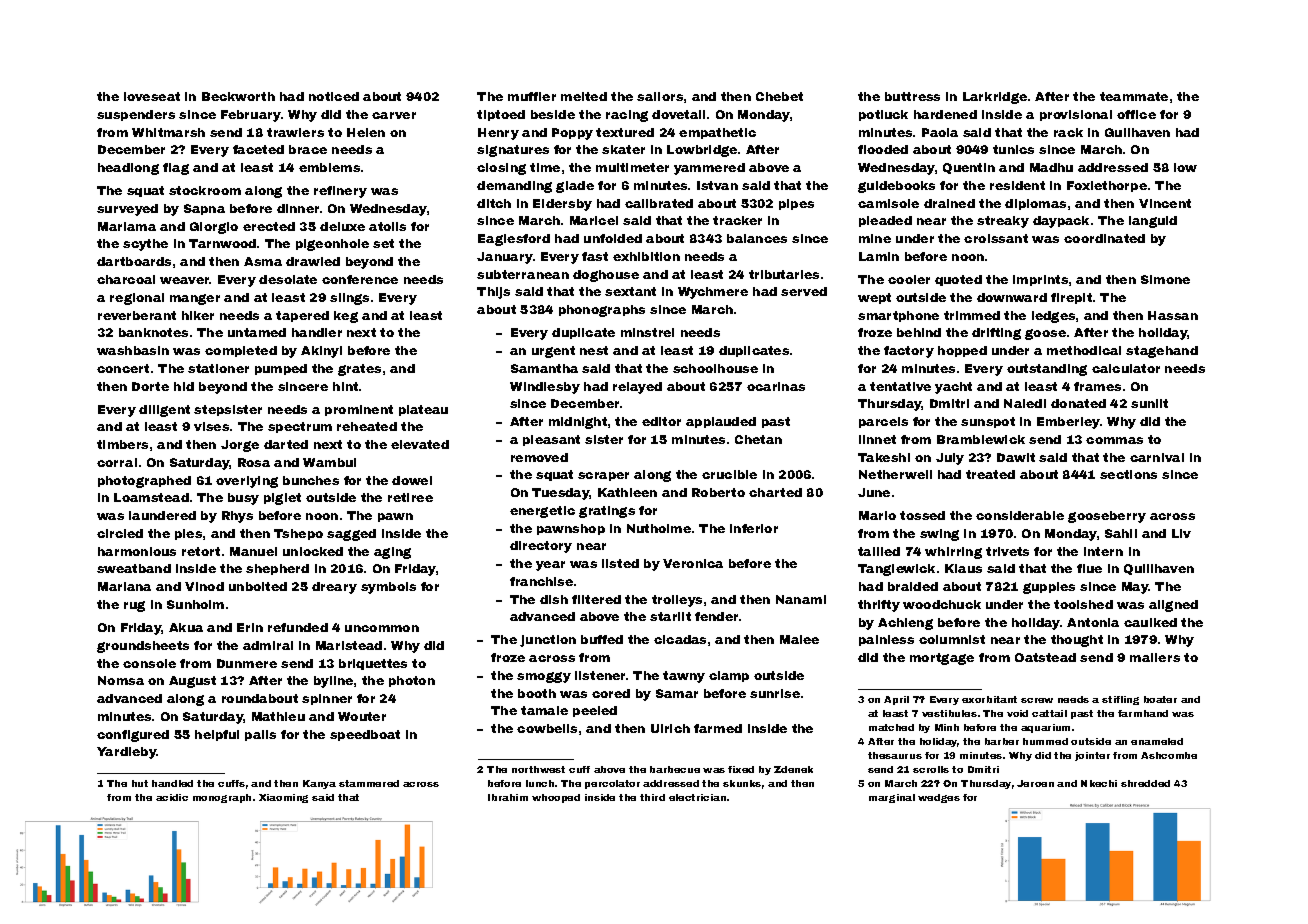 The height and width of the screenshot is (924, 1308). Describe the element at coordinates (660, 96) in the screenshot. I see `sailors` at that location.
